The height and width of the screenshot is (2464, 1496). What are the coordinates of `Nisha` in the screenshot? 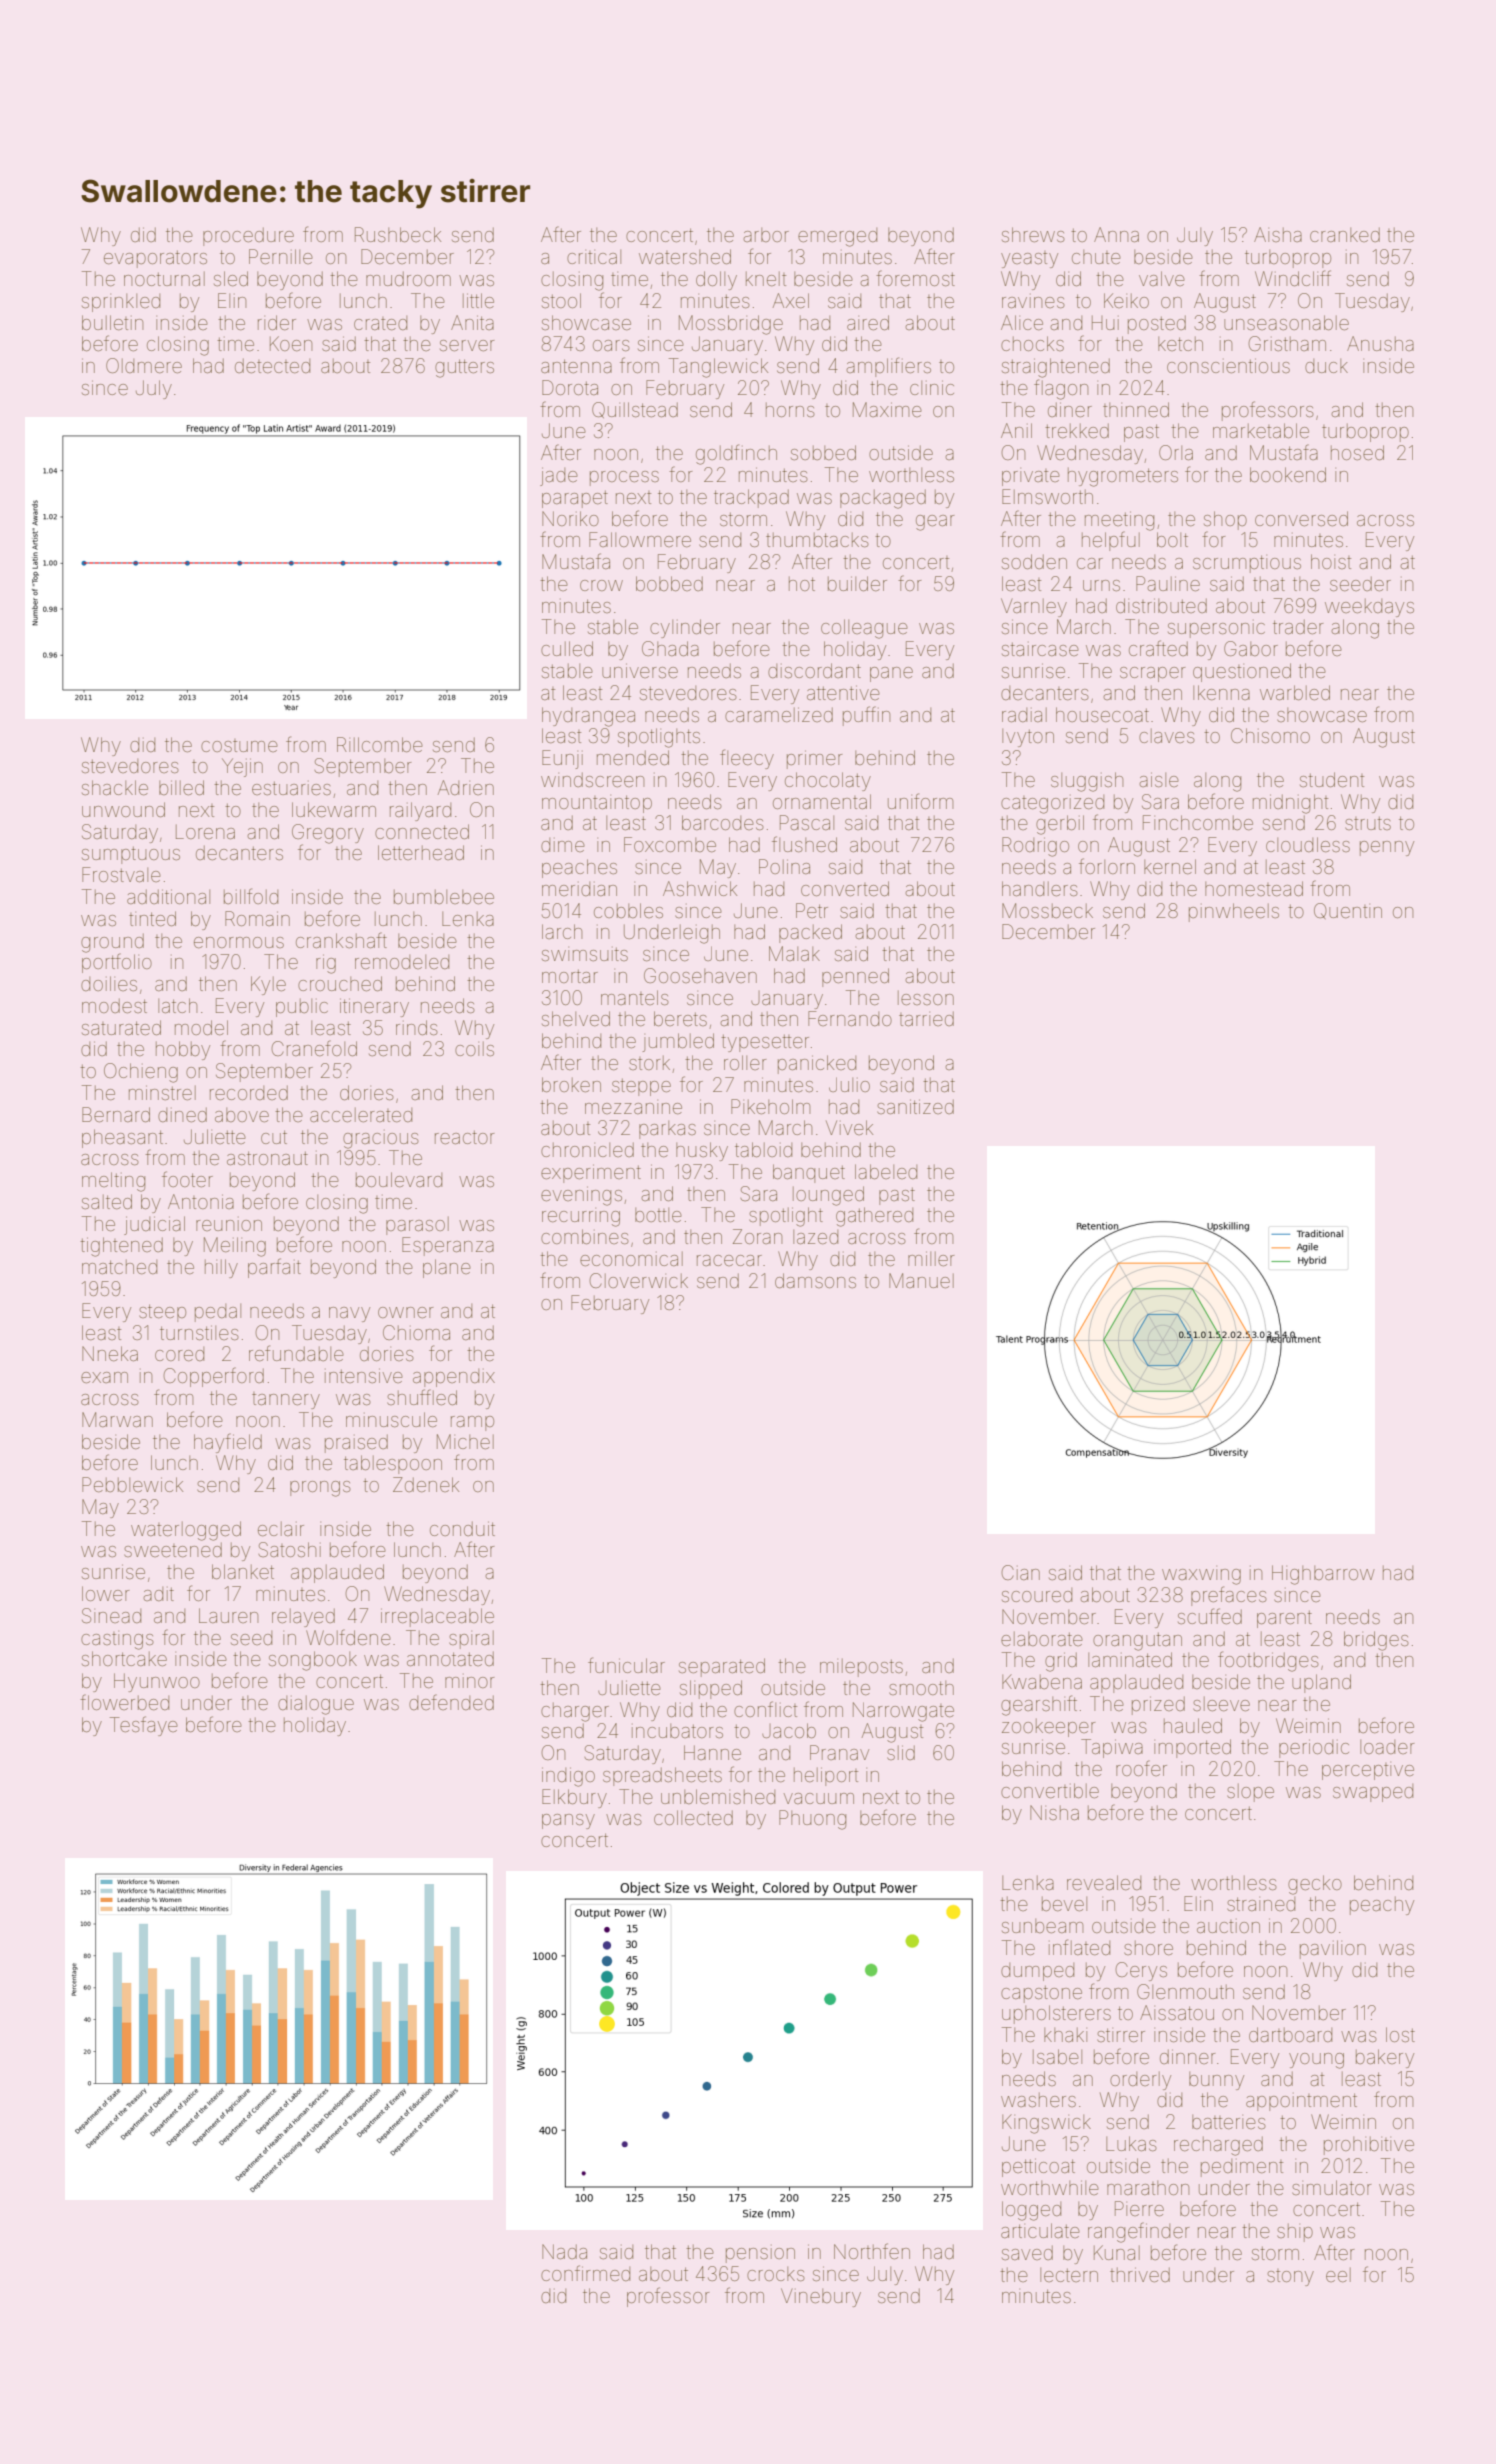 It's located at (1054, 1812).
